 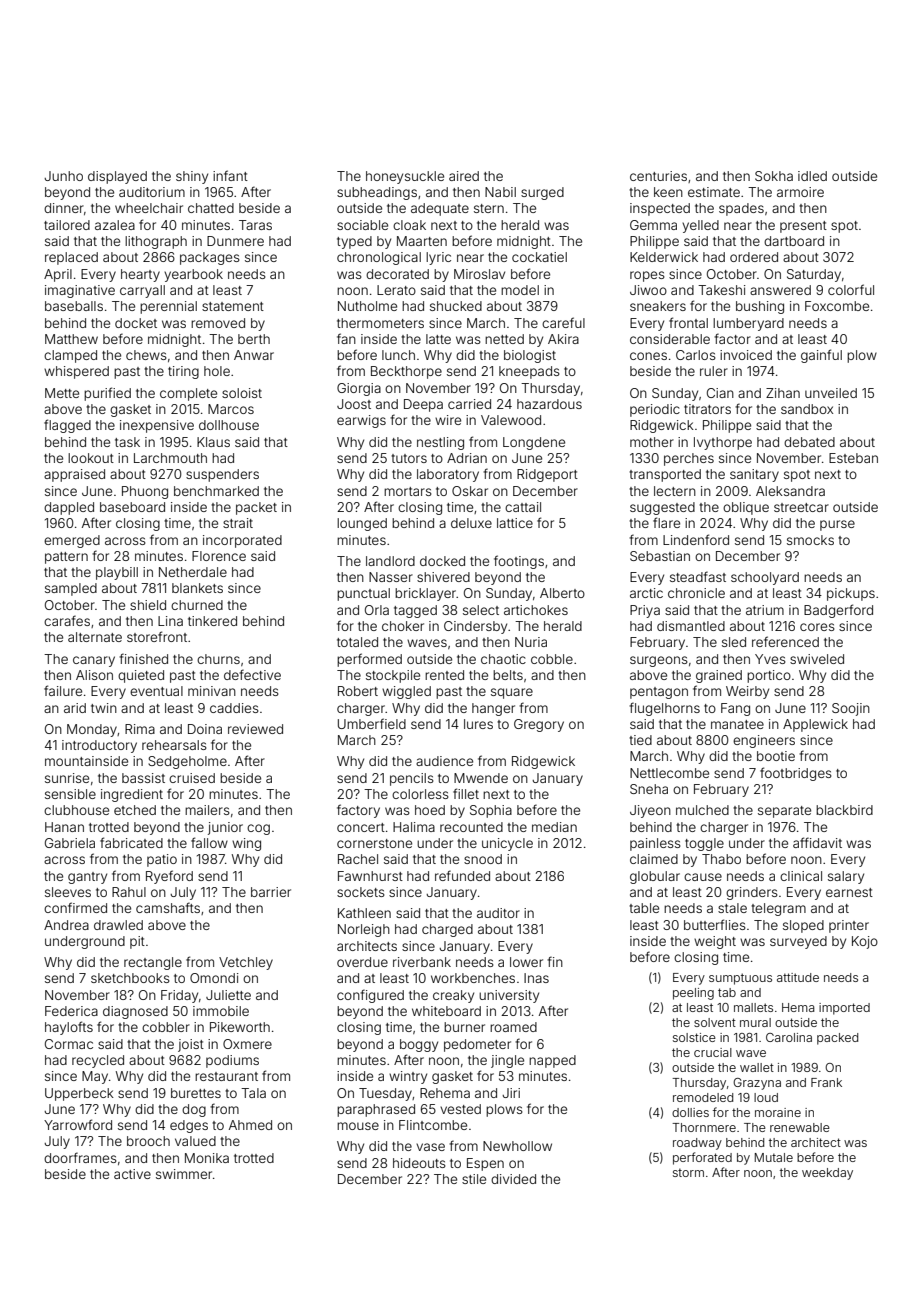 I want to click on dollies, so click(x=690, y=1112).
